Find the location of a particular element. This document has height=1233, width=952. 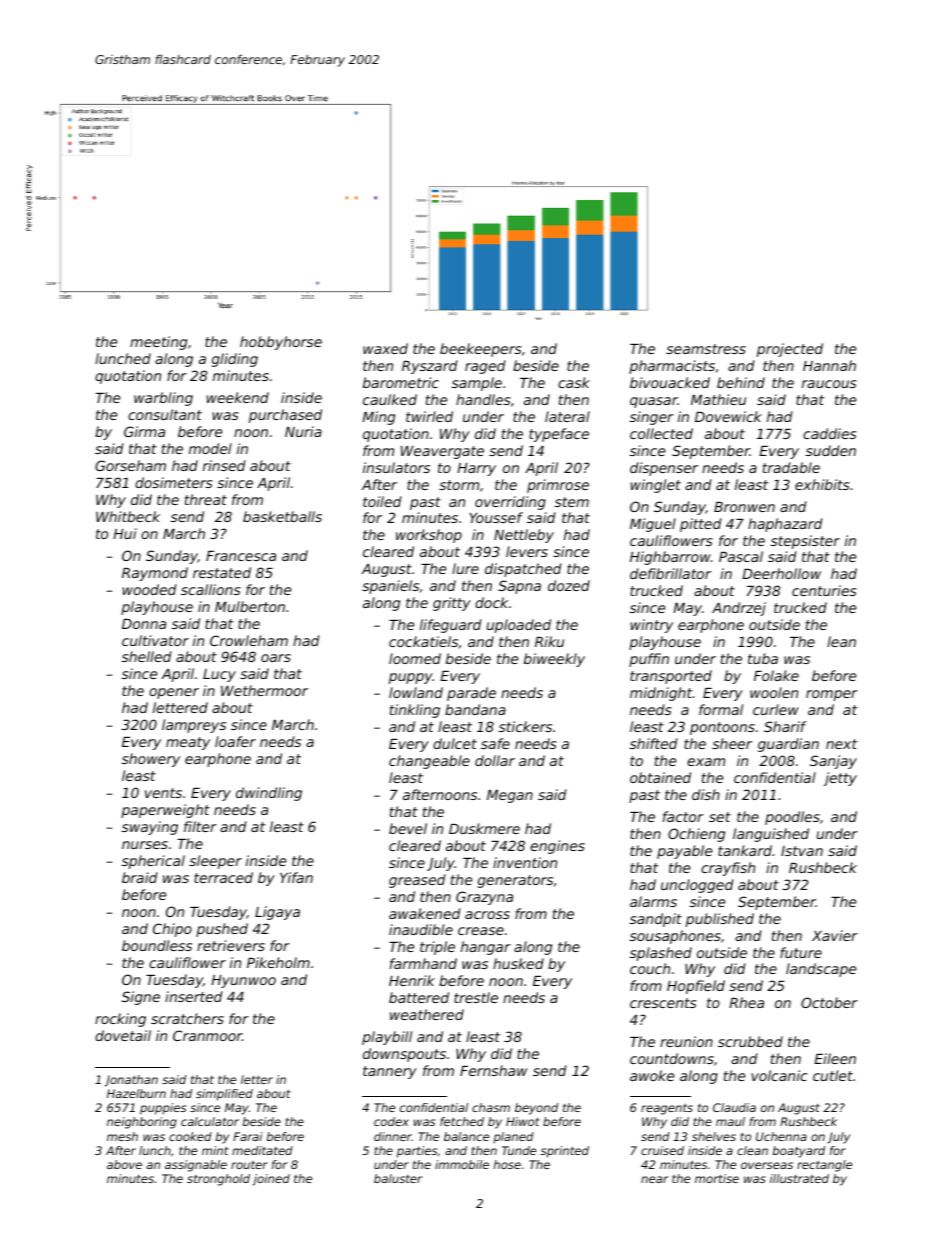

Miguel is located at coordinates (653, 525).
